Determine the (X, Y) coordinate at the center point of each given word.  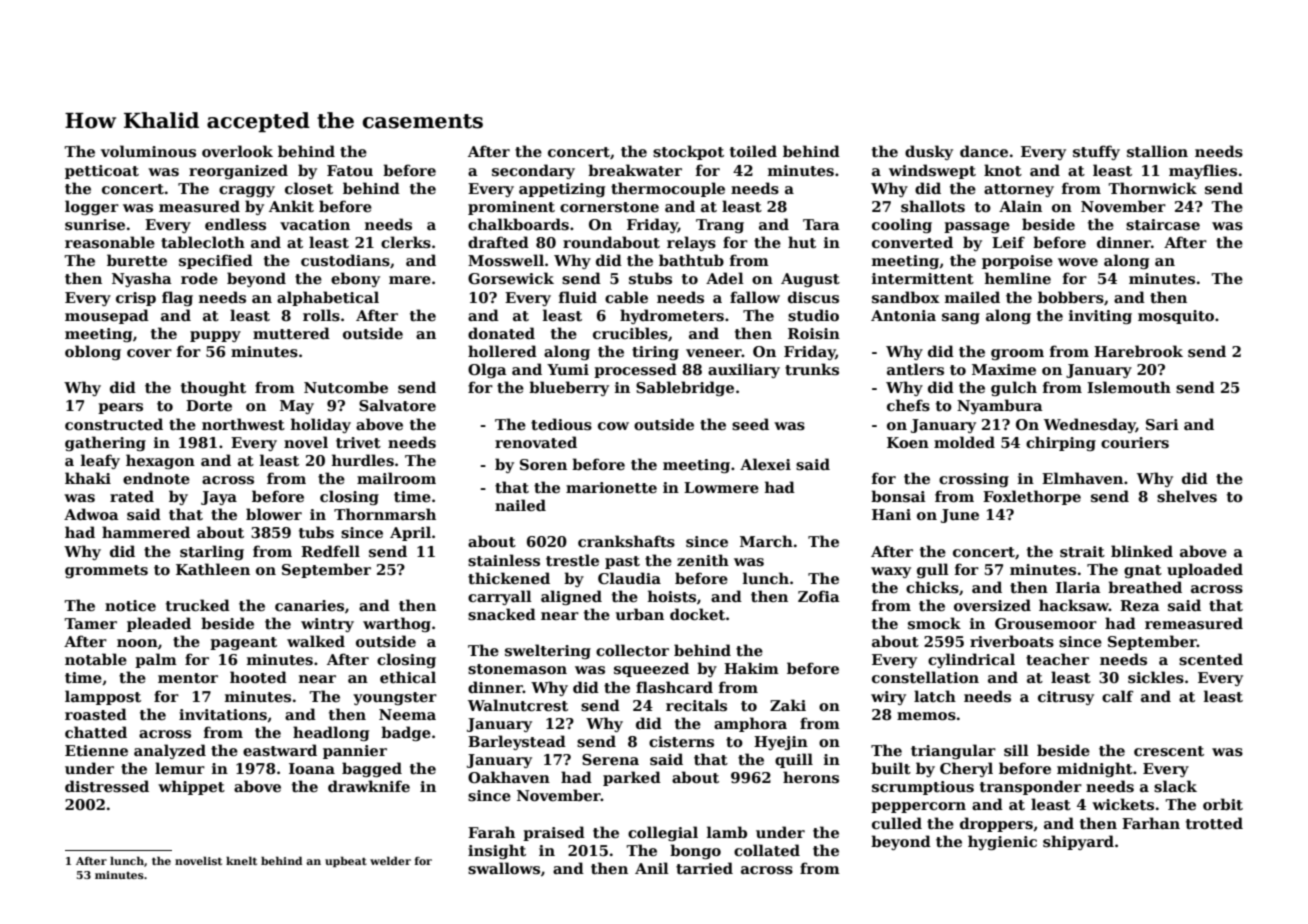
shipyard (1078, 842)
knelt (241, 860)
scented (1211, 659)
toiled (753, 151)
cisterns (681, 741)
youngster (395, 698)
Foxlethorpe (1032, 497)
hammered (146, 532)
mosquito (1176, 317)
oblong (93, 352)
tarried (704, 868)
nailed (520, 505)
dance (984, 151)
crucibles (630, 333)
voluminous (148, 151)
